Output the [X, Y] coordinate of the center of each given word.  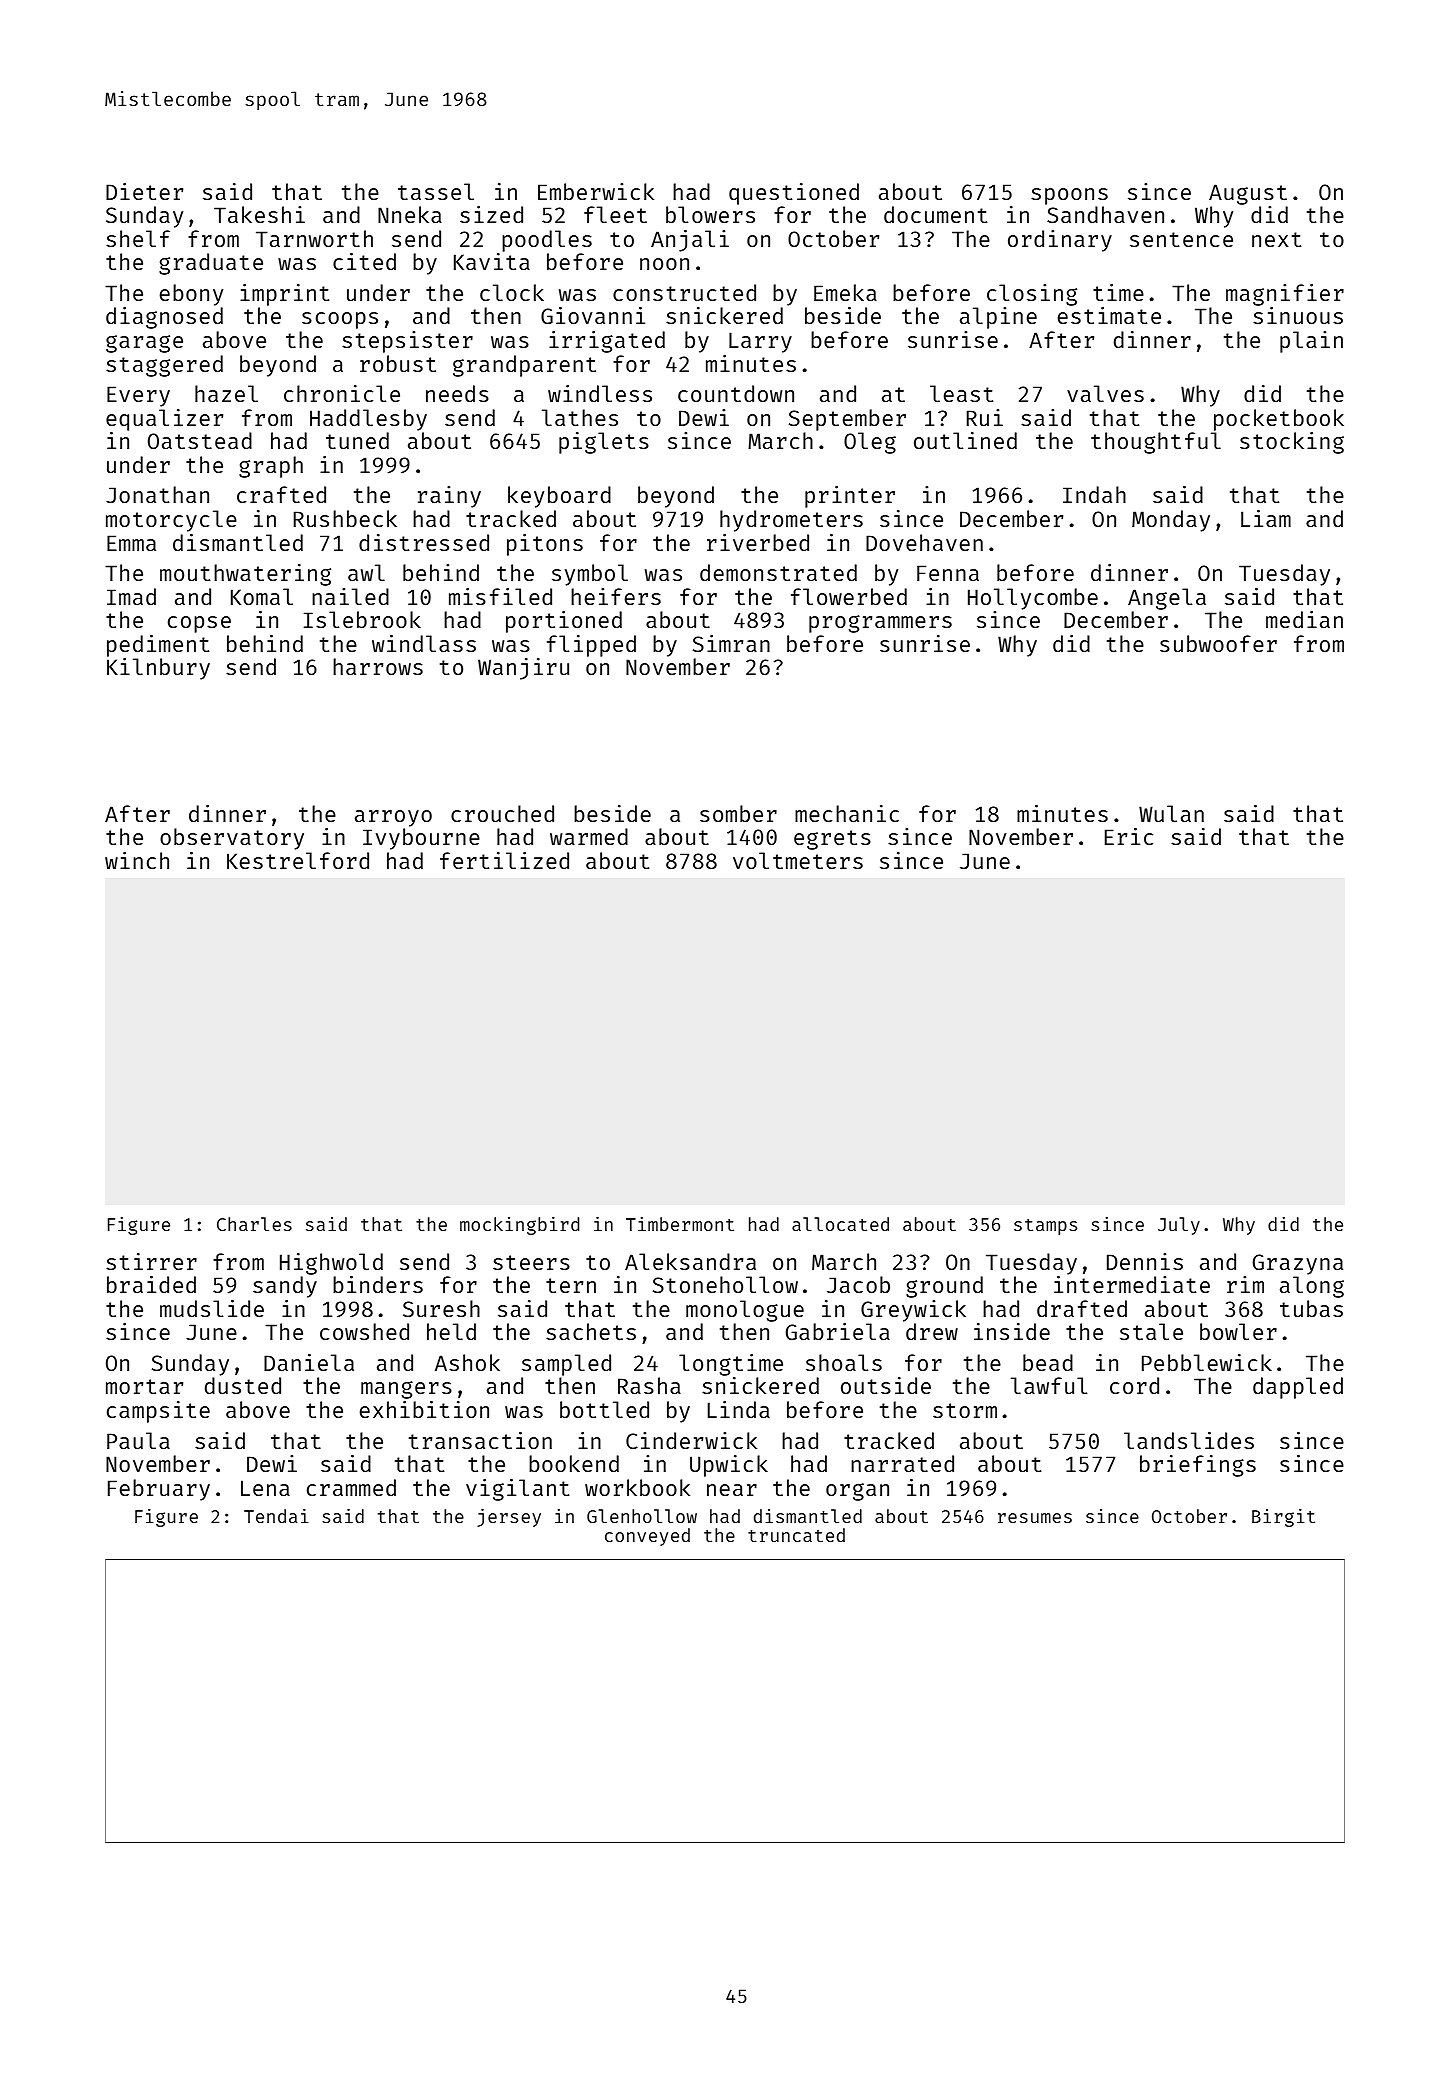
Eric [1129, 836]
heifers [616, 596]
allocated [840, 1224]
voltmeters [798, 860]
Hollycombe [1033, 599]
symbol [590, 575]
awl [366, 572]
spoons [1069, 196]
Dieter [144, 191]
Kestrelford [298, 860]
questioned [794, 194]
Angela [1167, 599]
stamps [1045, 1227]
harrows [378, 666]
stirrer [151, 1261]
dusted [243, 1385]
